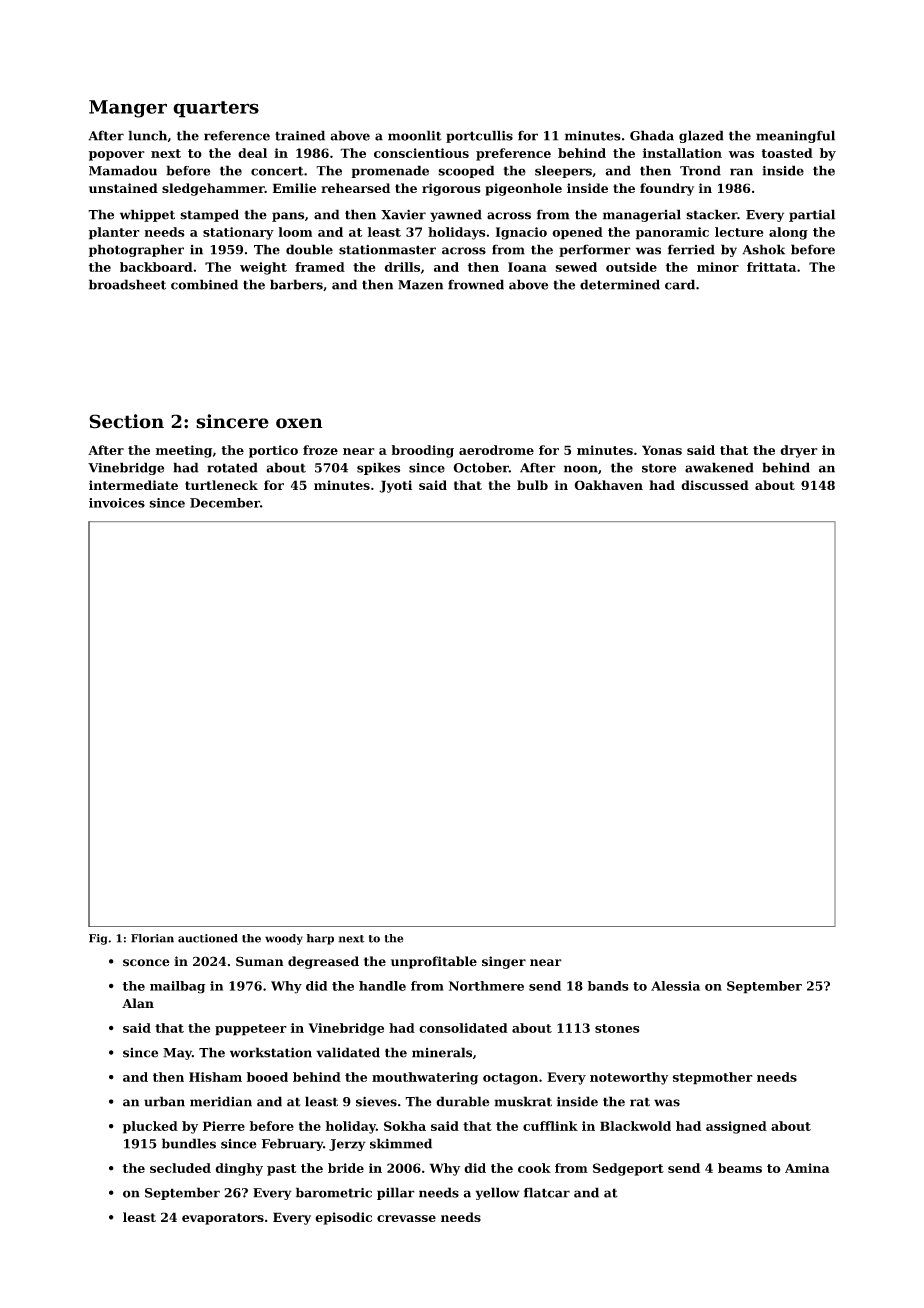  What do you see at coordinates (740, 1168) in the image?
I see `beams` at bounding box center [740, 1168].
